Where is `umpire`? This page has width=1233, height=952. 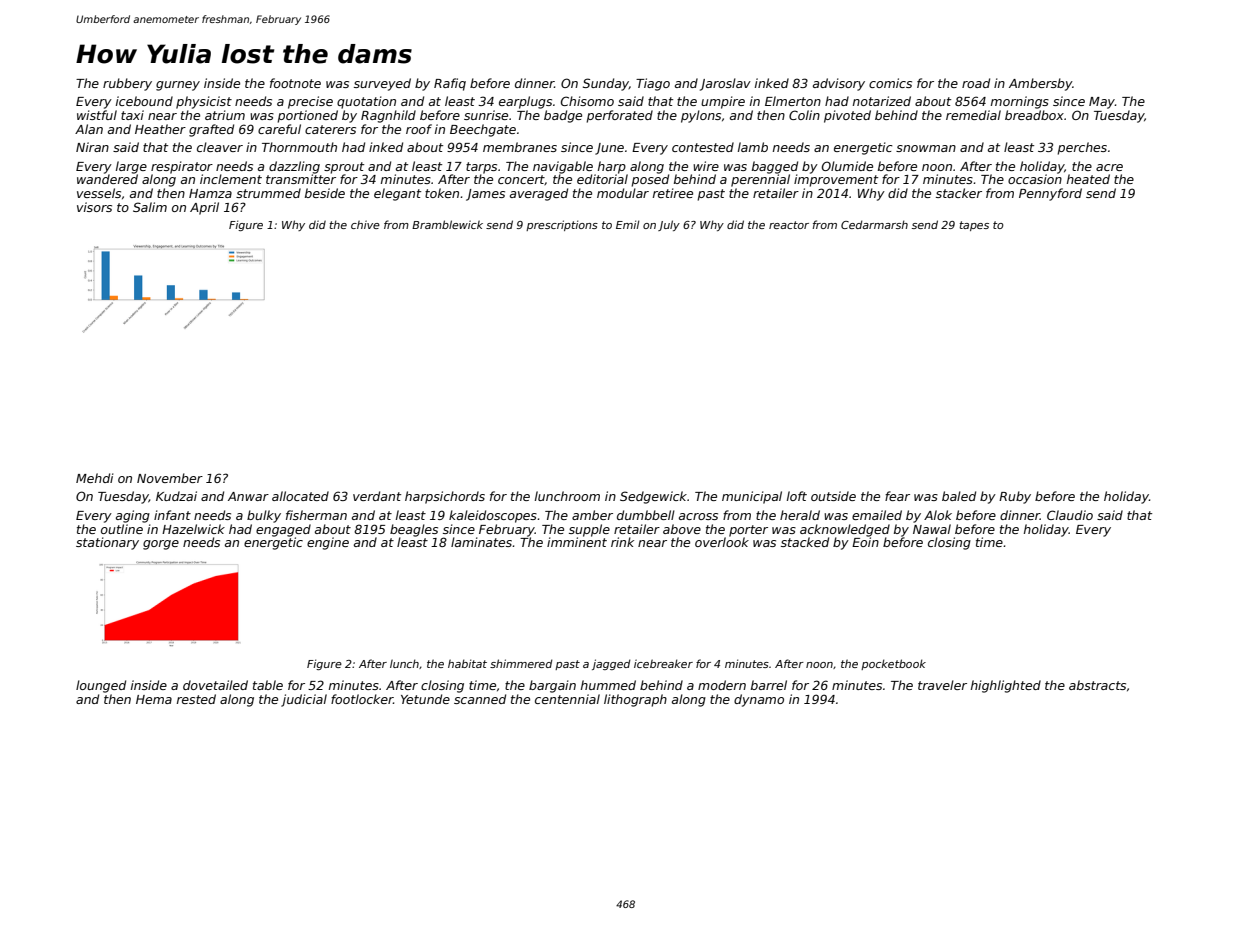 umpire is located at coordinates (723, 102).
